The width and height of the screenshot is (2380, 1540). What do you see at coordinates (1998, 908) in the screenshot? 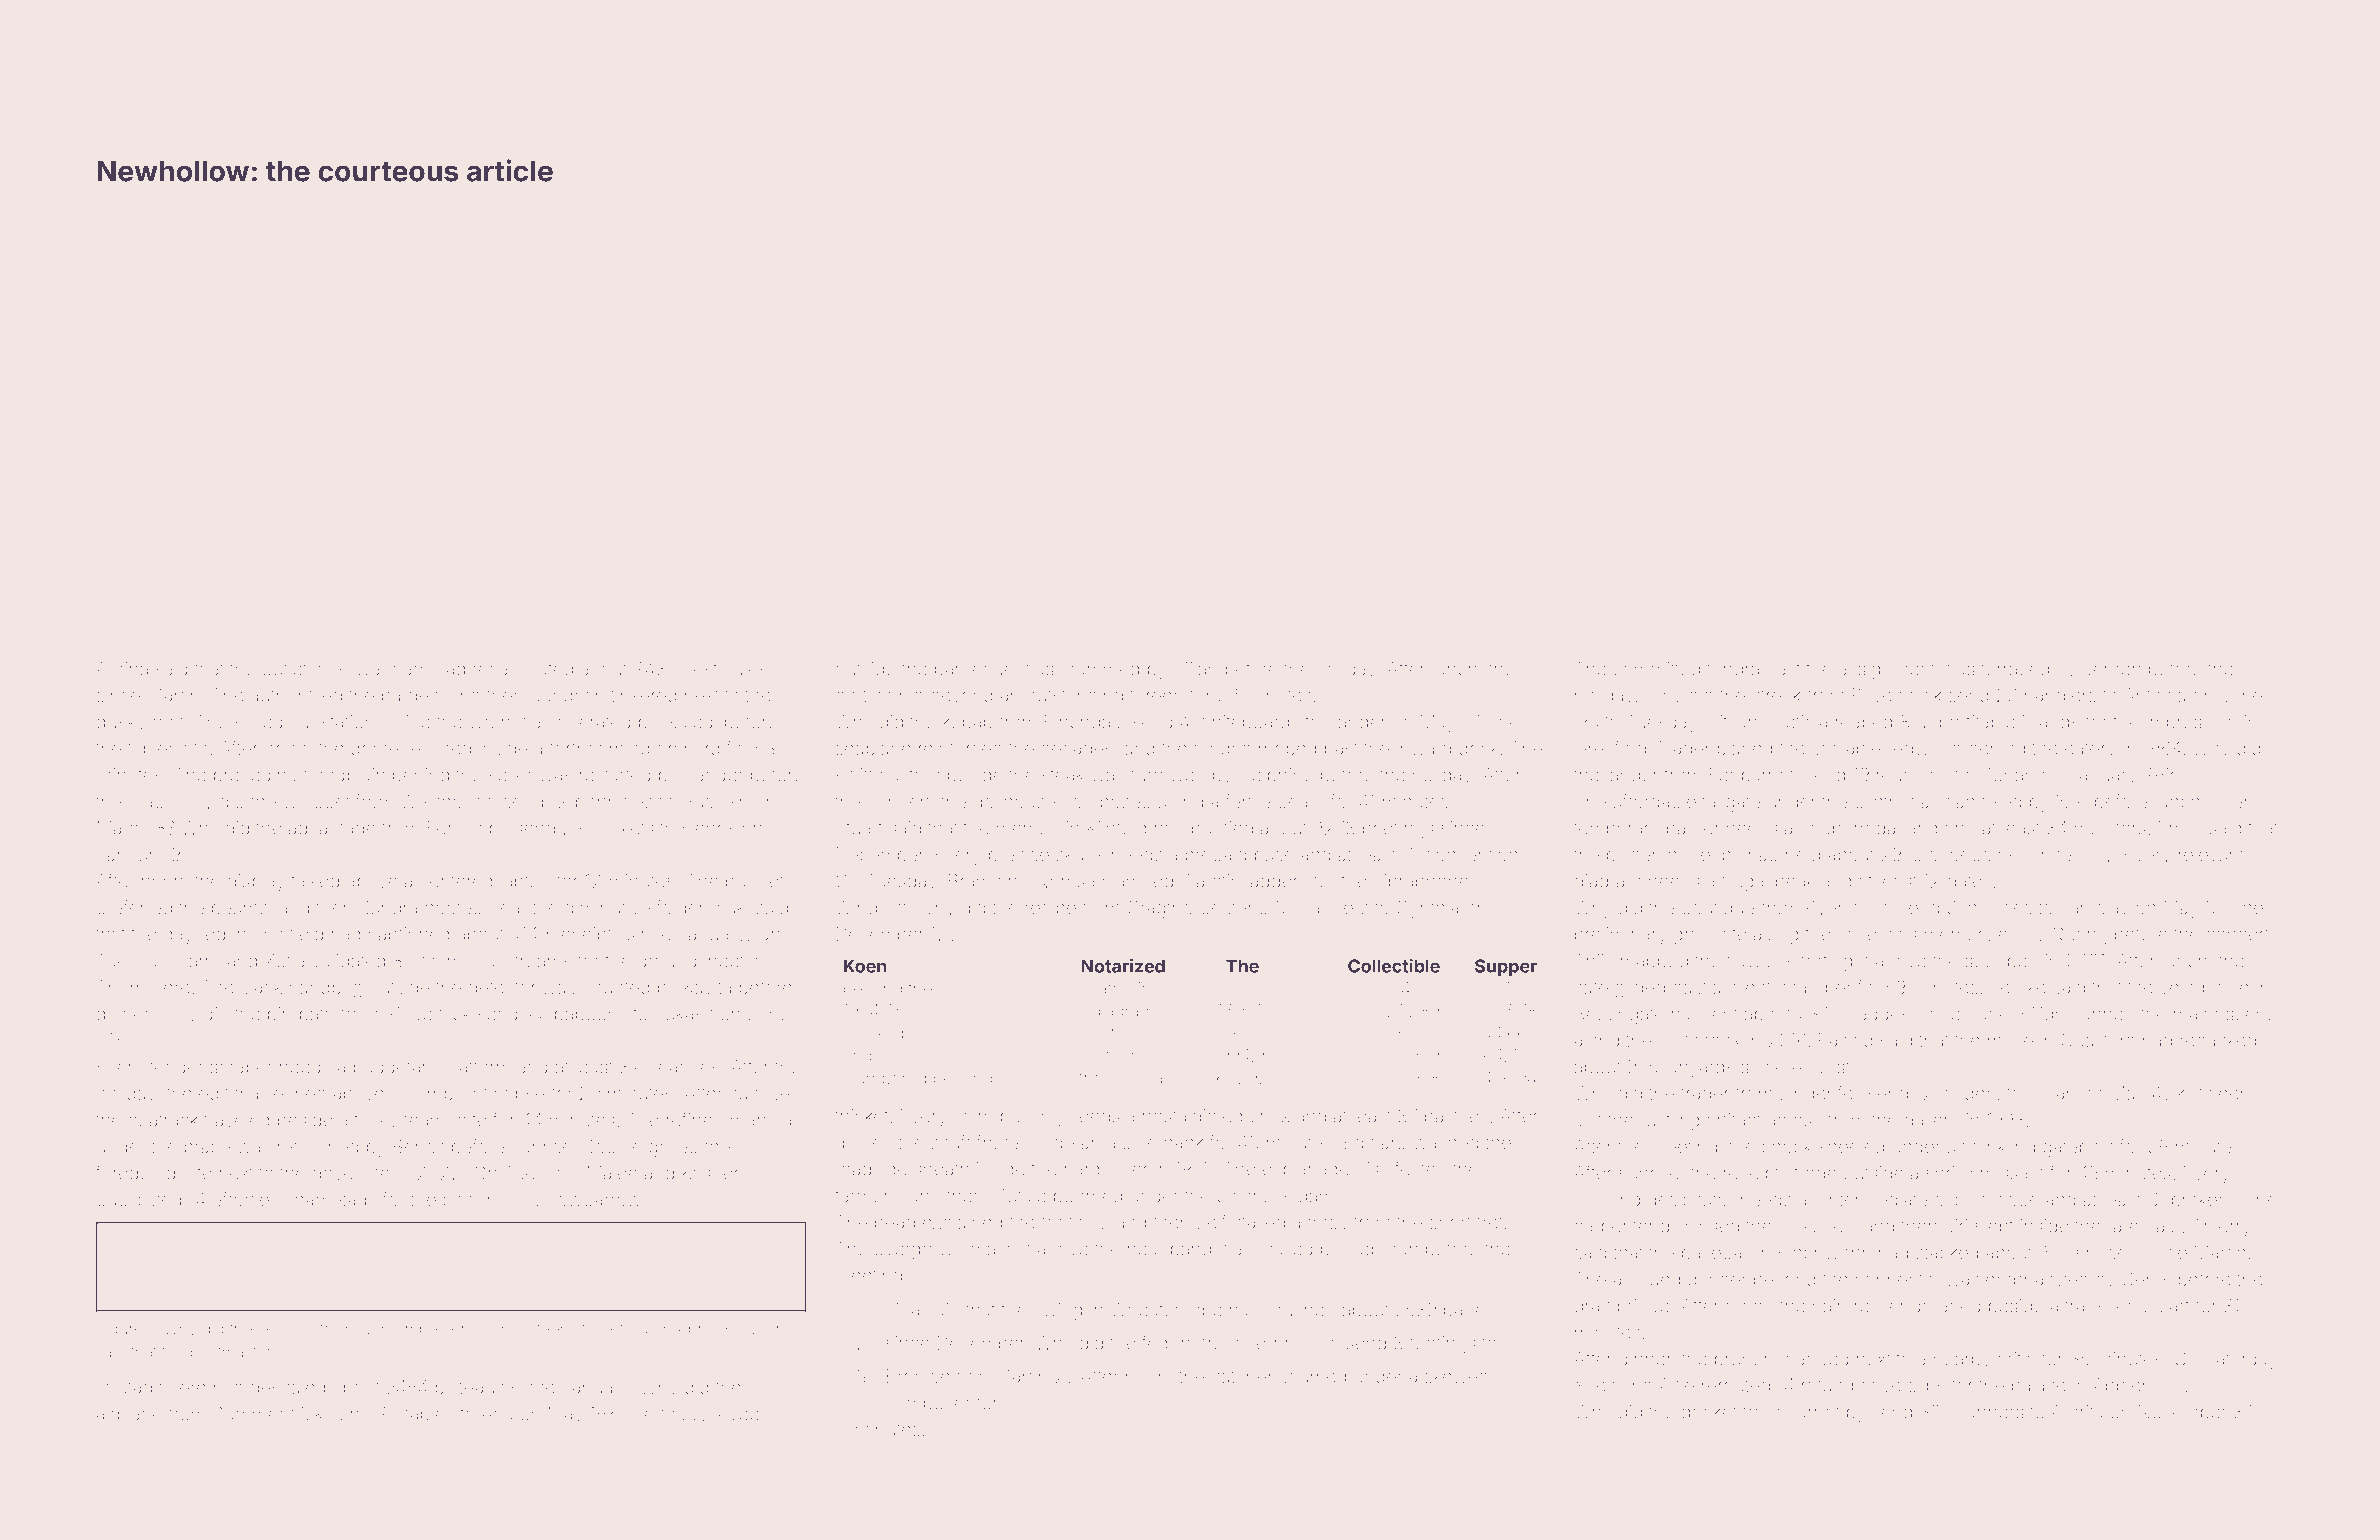
I see `invoices` at bounding box center [1998, 908].
